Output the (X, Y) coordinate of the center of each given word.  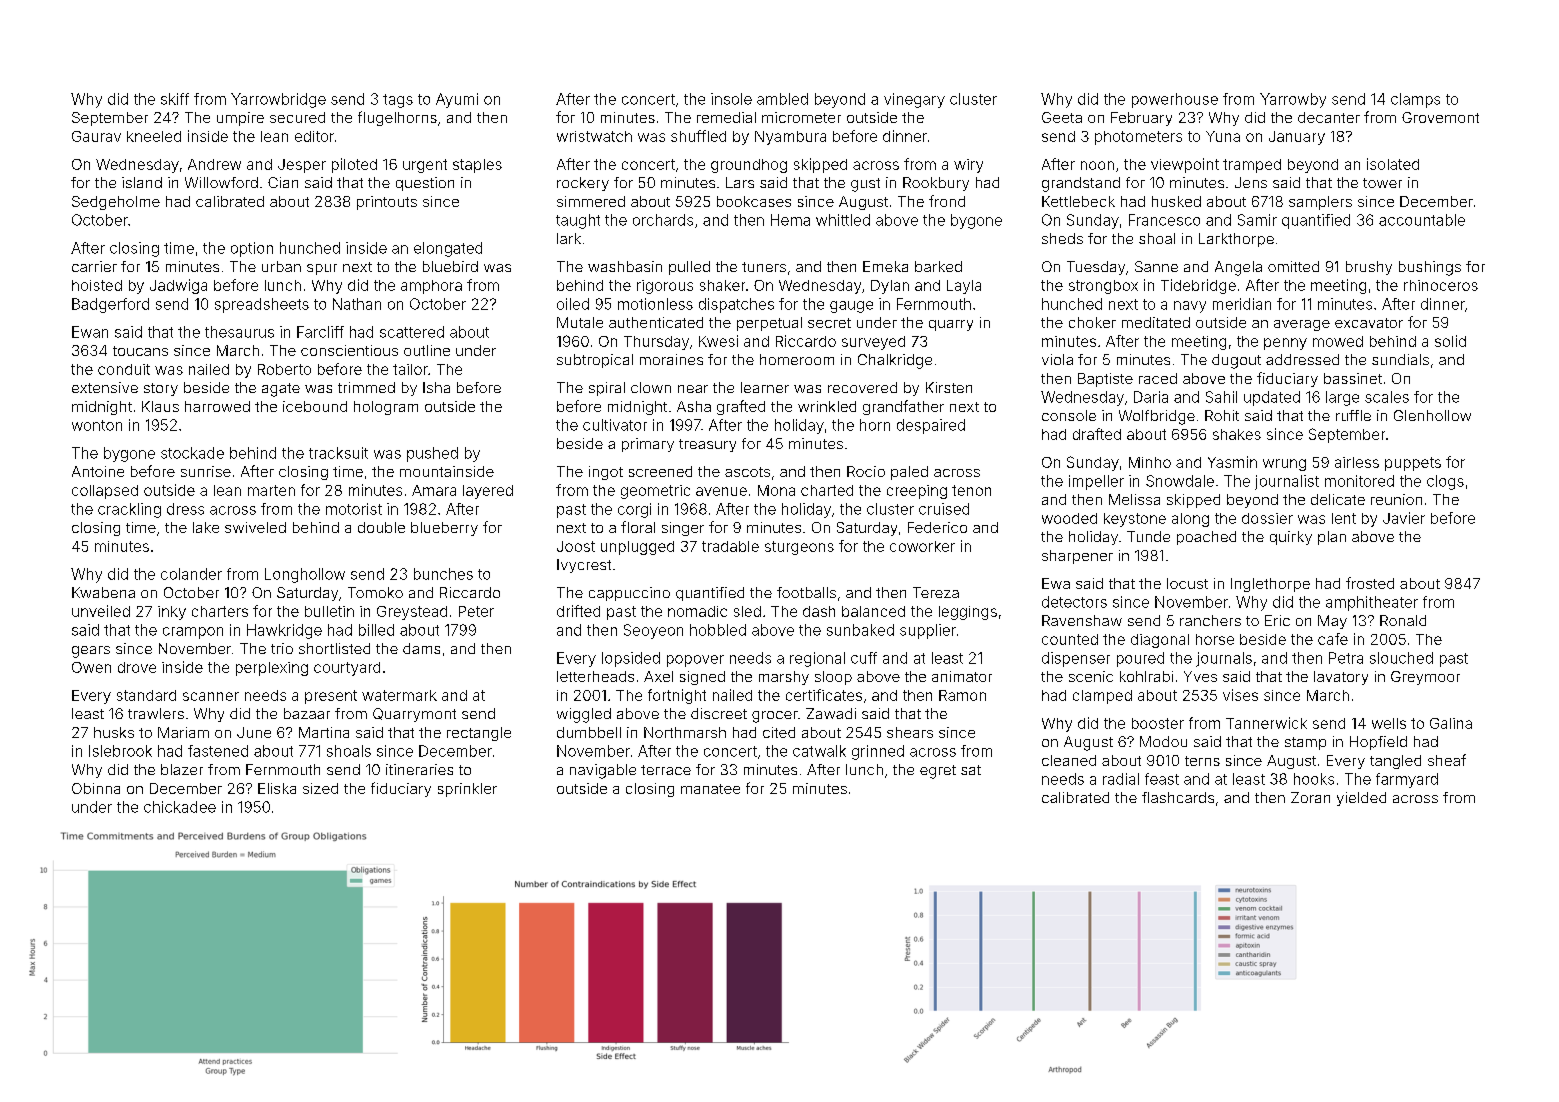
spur (322, 269)
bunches (443, 574)
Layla (964, 287)
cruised (944, 509)
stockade (192, 453)
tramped (1252, 166)
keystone (1135, 520)
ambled (782, 99)
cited (779, 732)
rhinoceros (1441, 285)
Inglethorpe (1270, 585)
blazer (182, 769)
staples (477, 166)
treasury (707, 445)
